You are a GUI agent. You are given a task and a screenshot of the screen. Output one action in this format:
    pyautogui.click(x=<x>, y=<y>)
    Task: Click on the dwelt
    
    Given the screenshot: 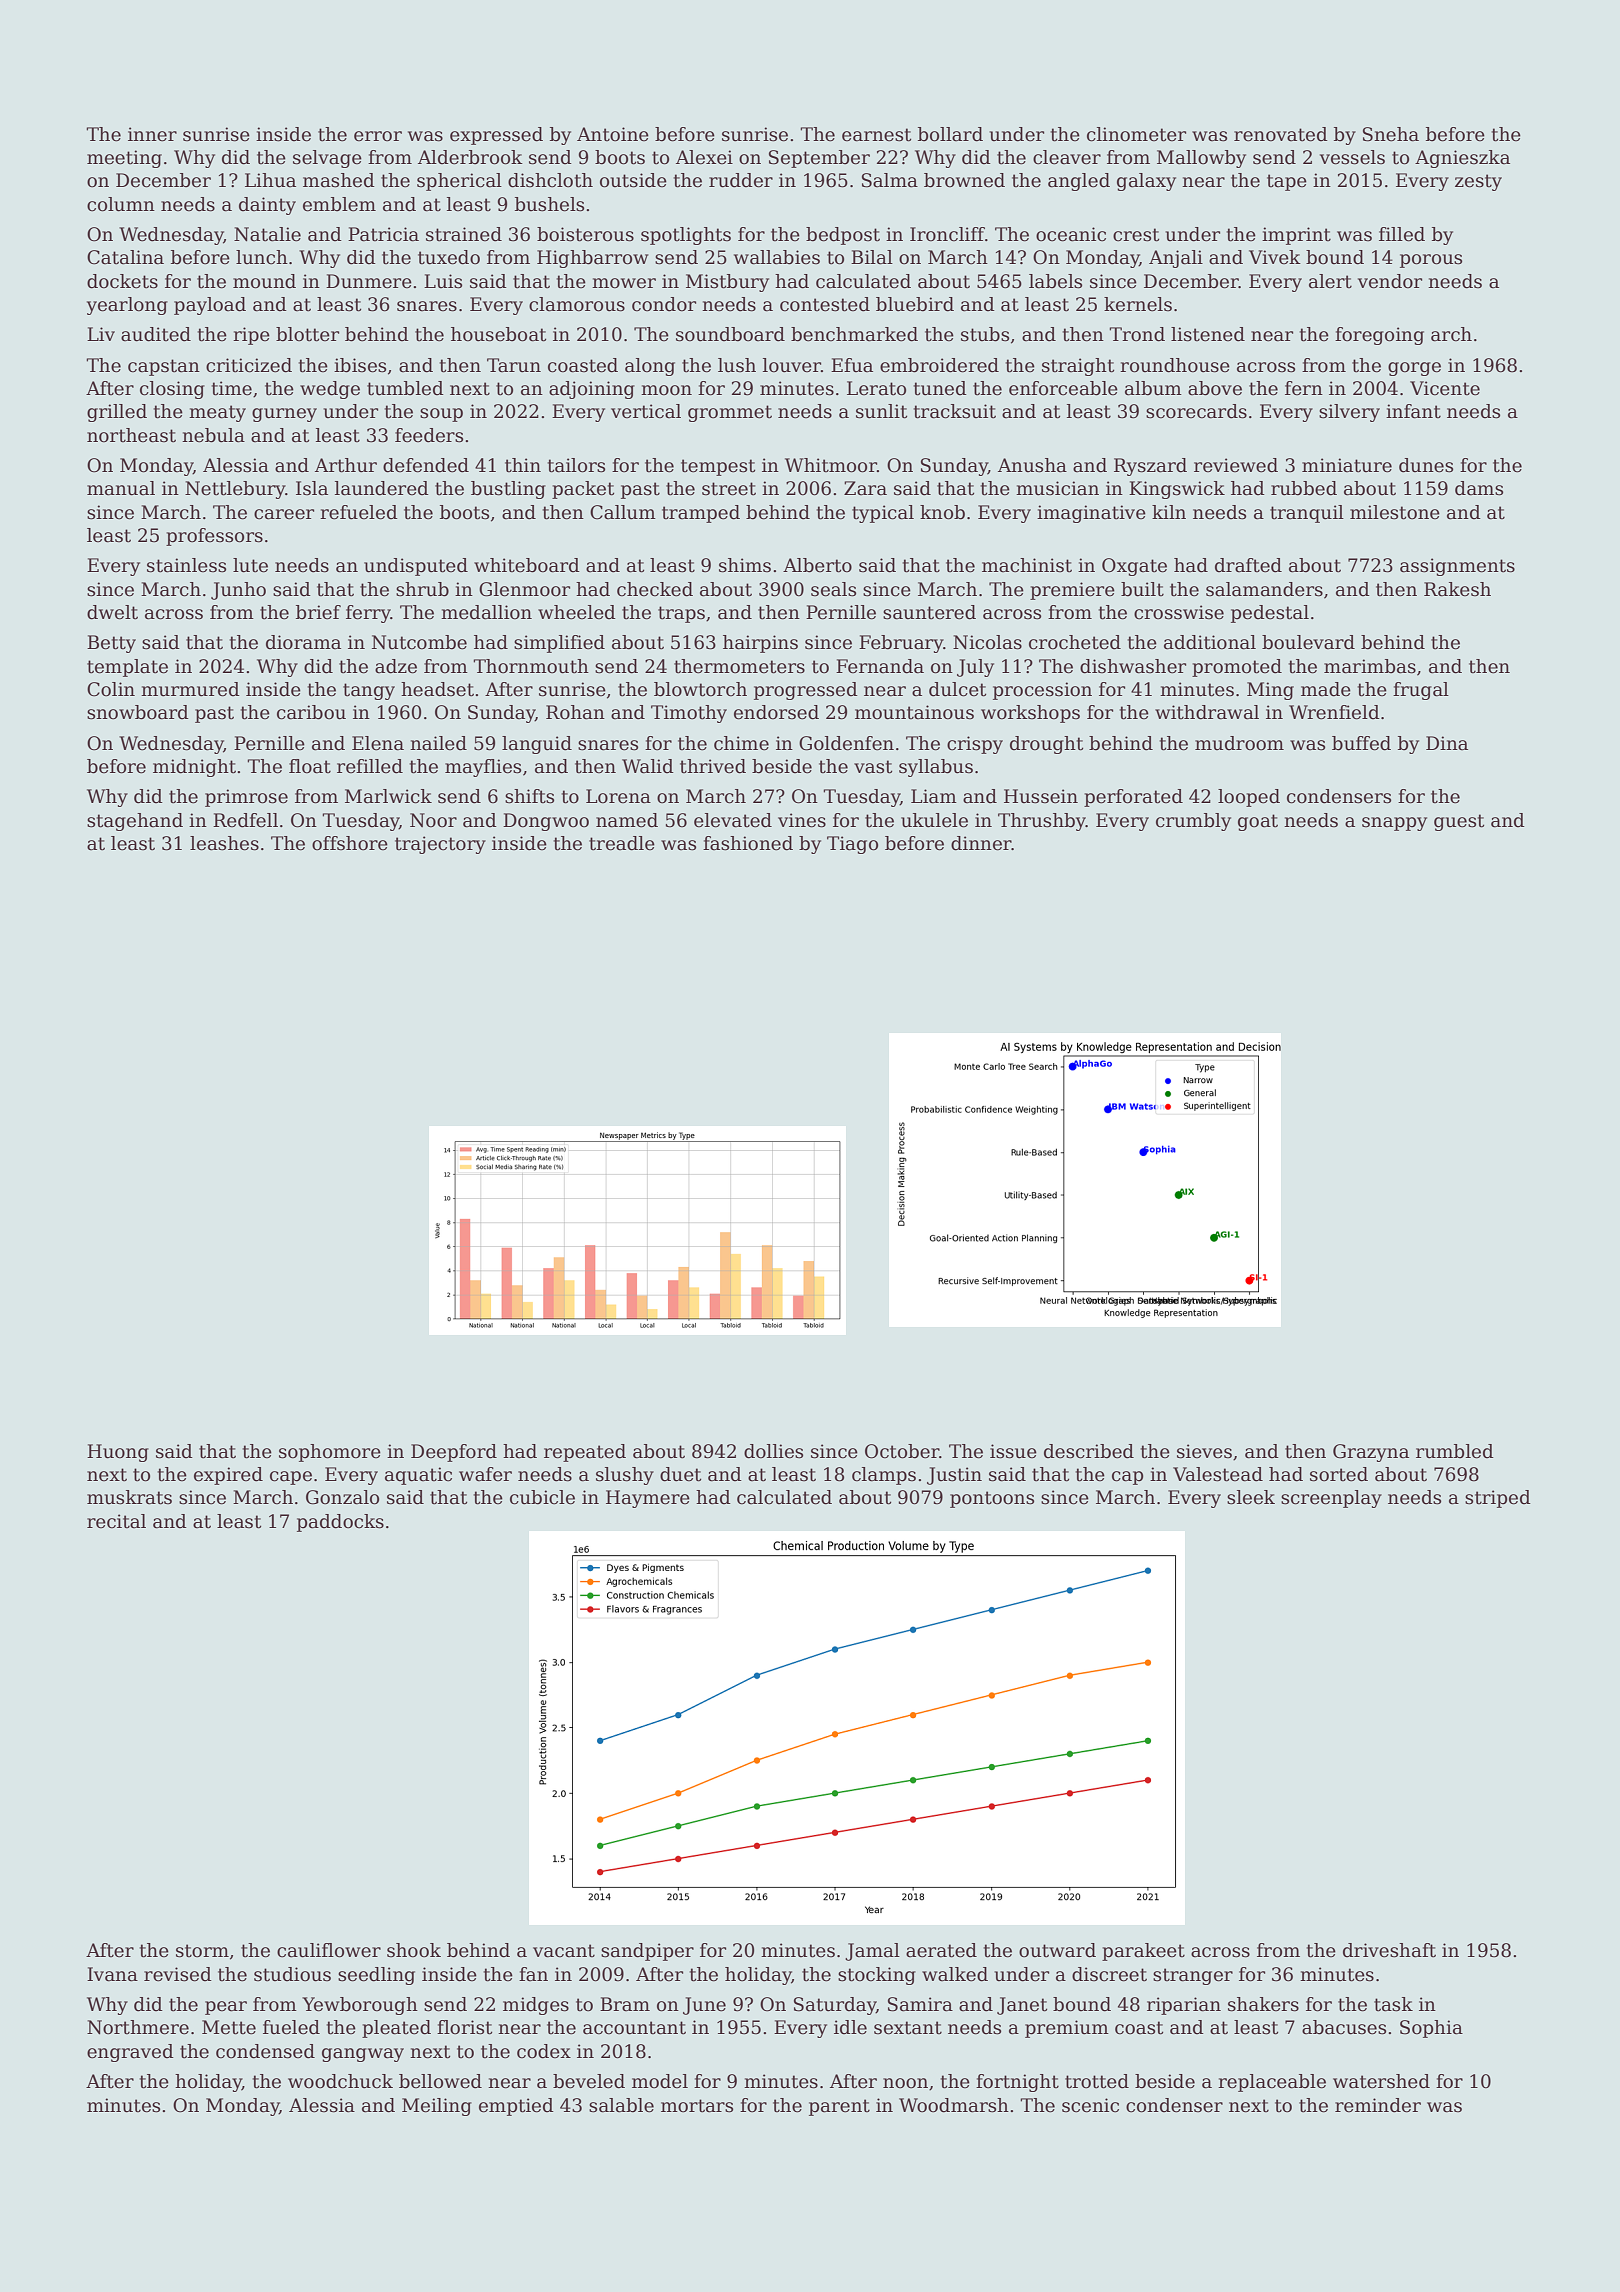 What is the action you would take?
    pyautogui.click(x=112, y=612)
